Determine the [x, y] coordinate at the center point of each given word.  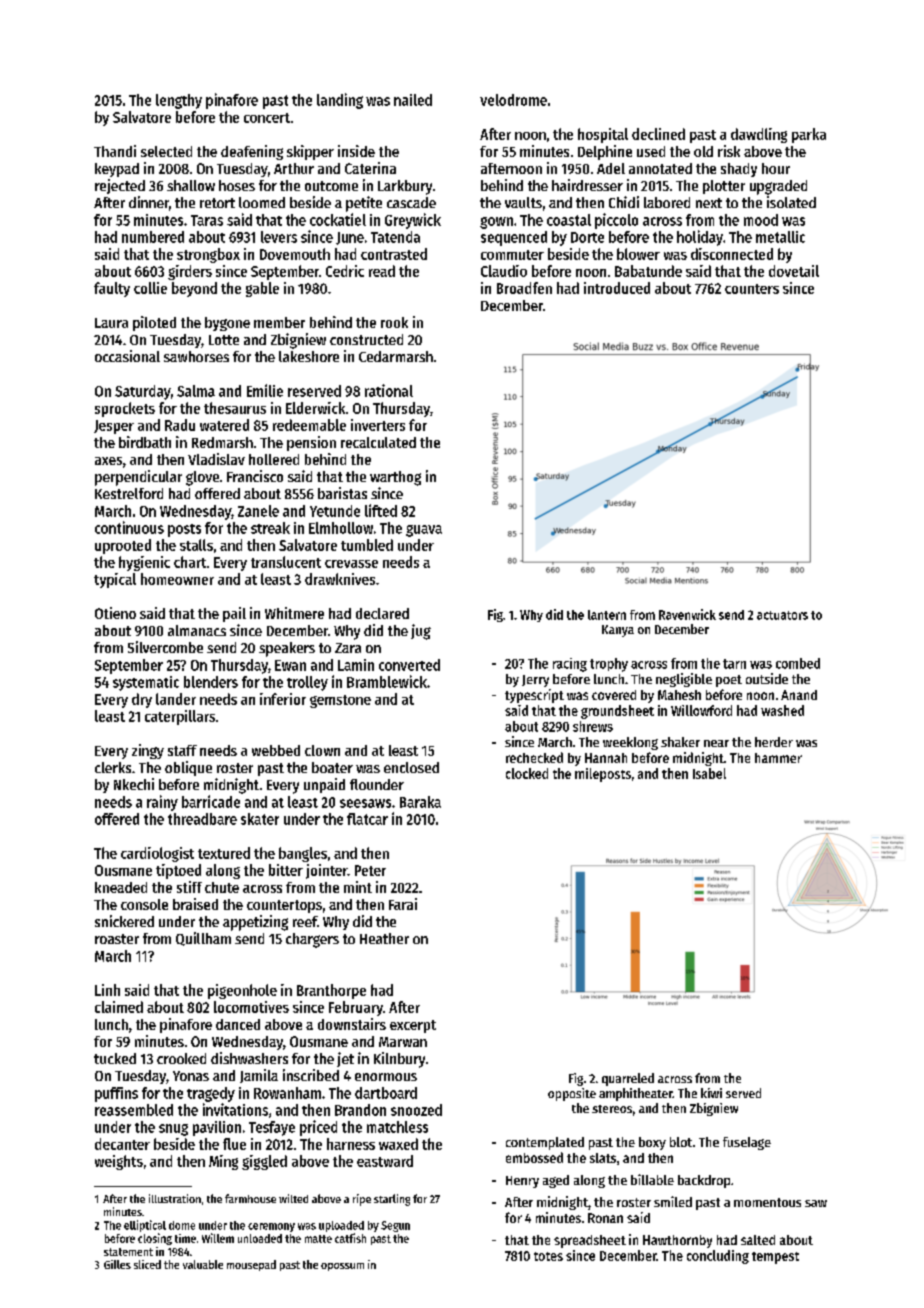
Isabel [709, 773]
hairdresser [587, 185]
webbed [276, 750]
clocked [527, 773]
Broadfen [524, 288]
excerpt [413, 1026]
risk [729, 151]
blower [638, 254]
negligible [684, 680]
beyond [194, 289]
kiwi [711, 1093]
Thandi [115, 151]
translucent [286, 562]
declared [382, 613]
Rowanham [287, 1093]
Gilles [117, 1264]
